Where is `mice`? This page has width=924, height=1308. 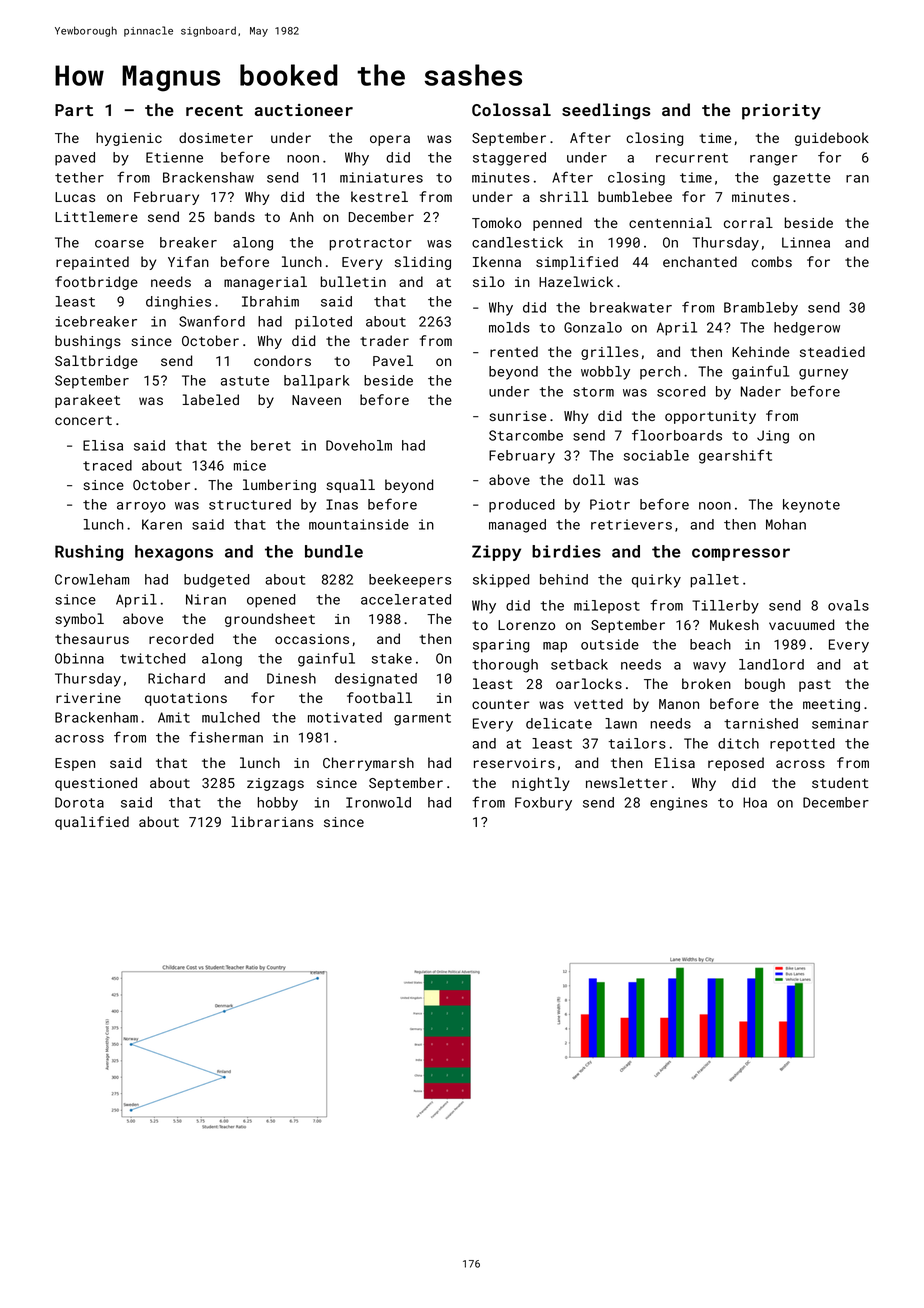 mice is located at coordinates (250, 465).
